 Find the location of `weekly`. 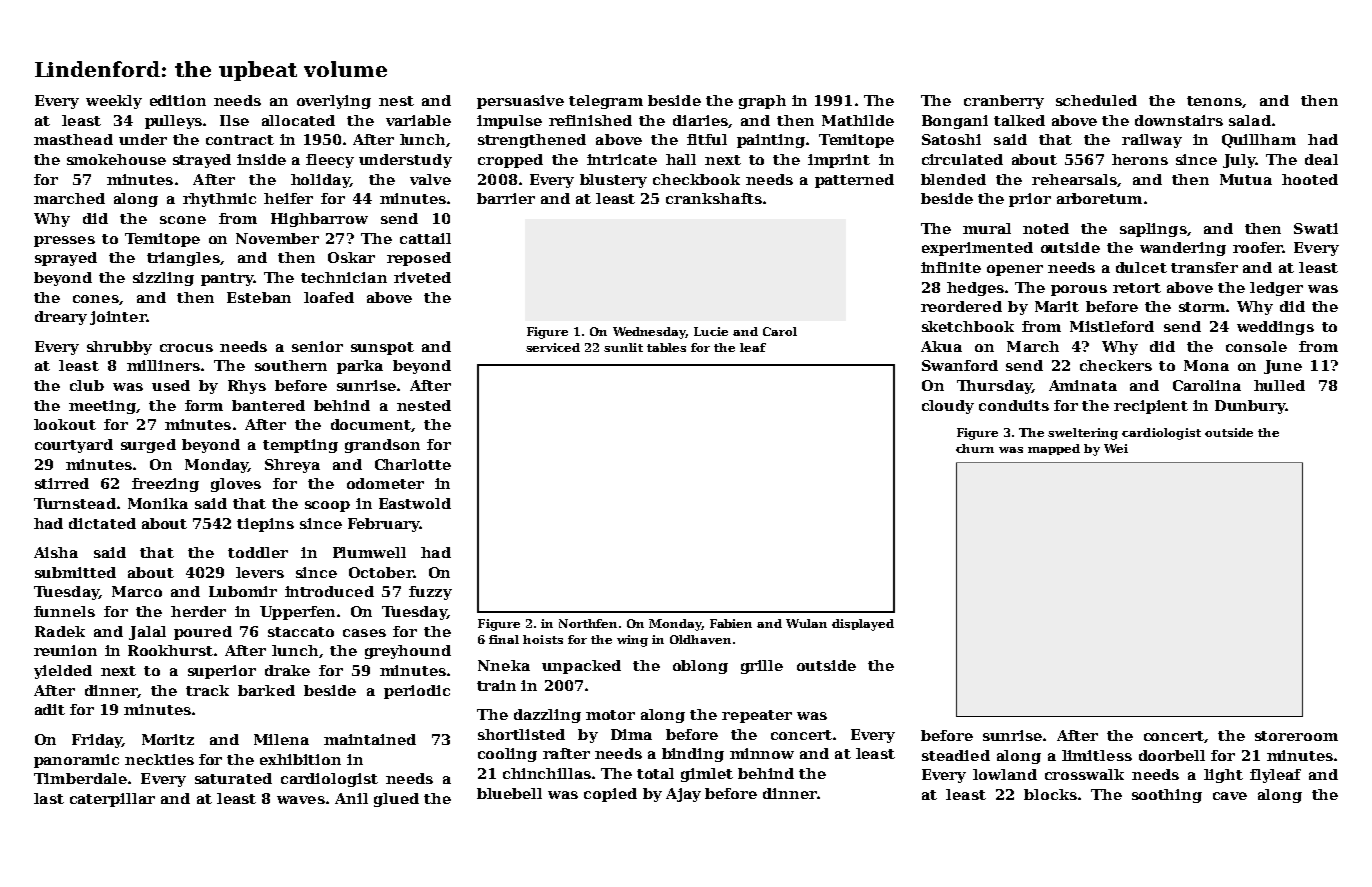

weekly is located at coordinates (114, 102).
